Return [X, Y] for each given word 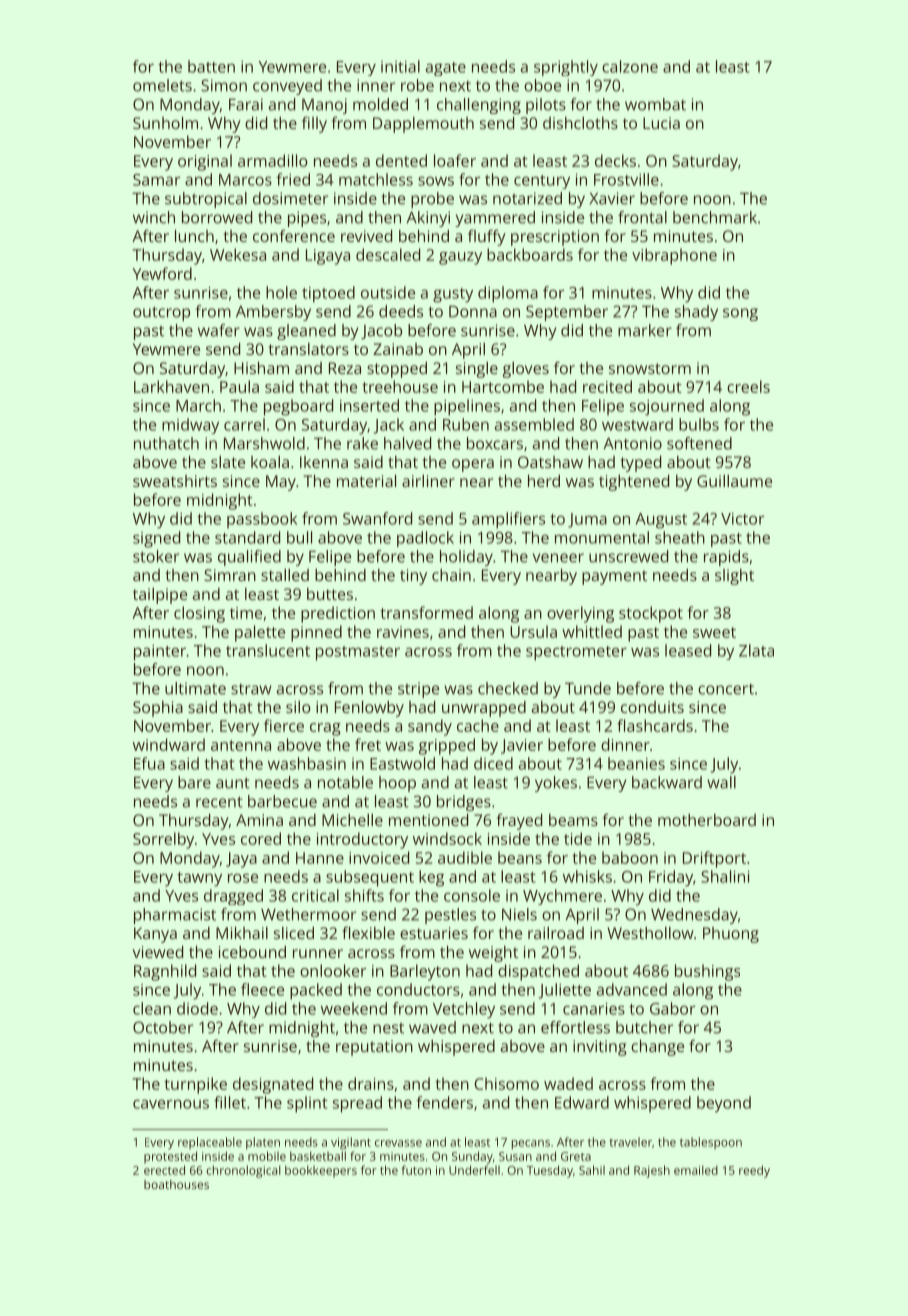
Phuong [731, 935]
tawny [199, 879]
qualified [249, 558]
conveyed [287, 87]
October [163, 1027]
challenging [479, 106]
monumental [602, 537]
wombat [655, 104]
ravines [403, 632]
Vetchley [464, 1010]
